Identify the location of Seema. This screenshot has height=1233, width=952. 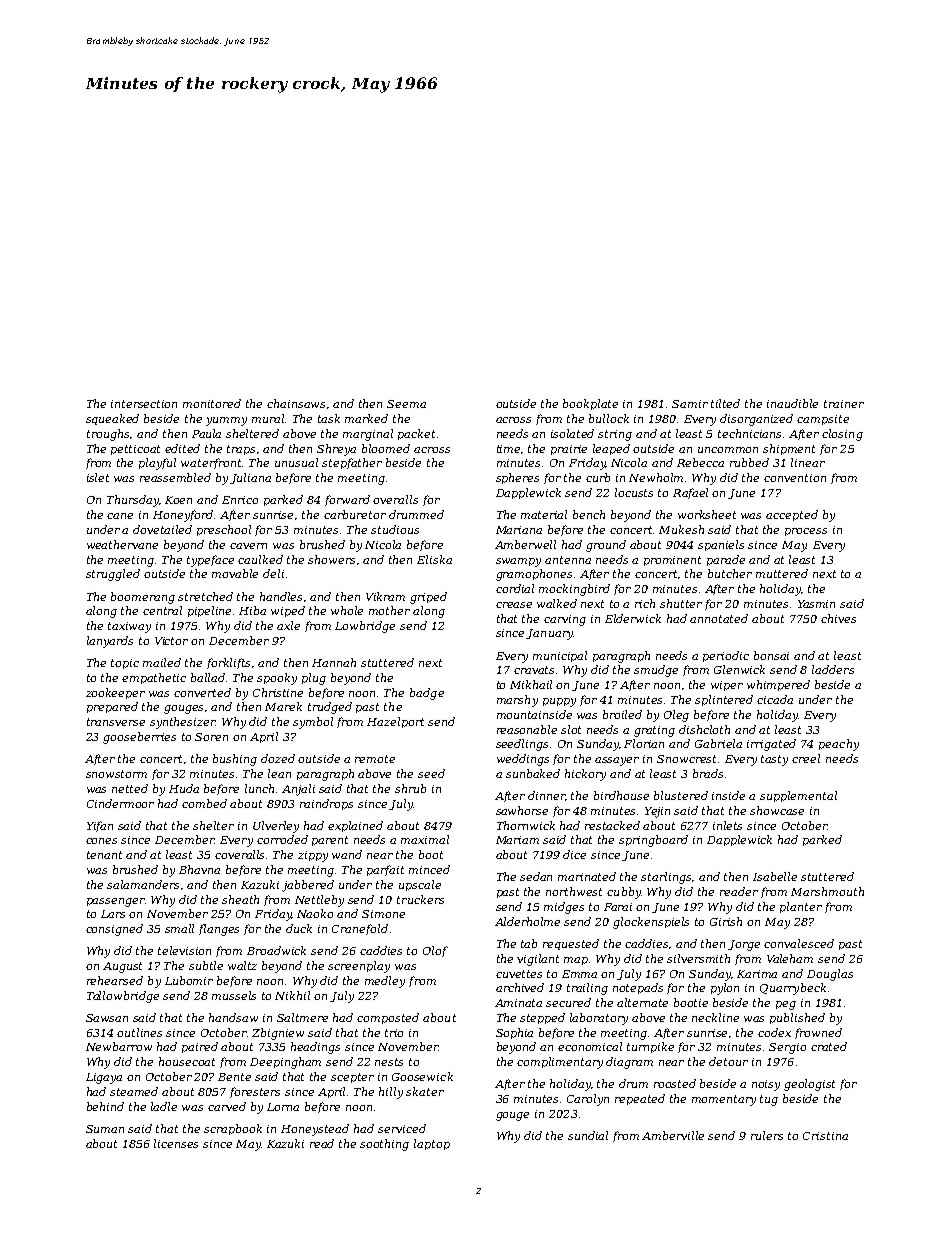
(406, 404).
